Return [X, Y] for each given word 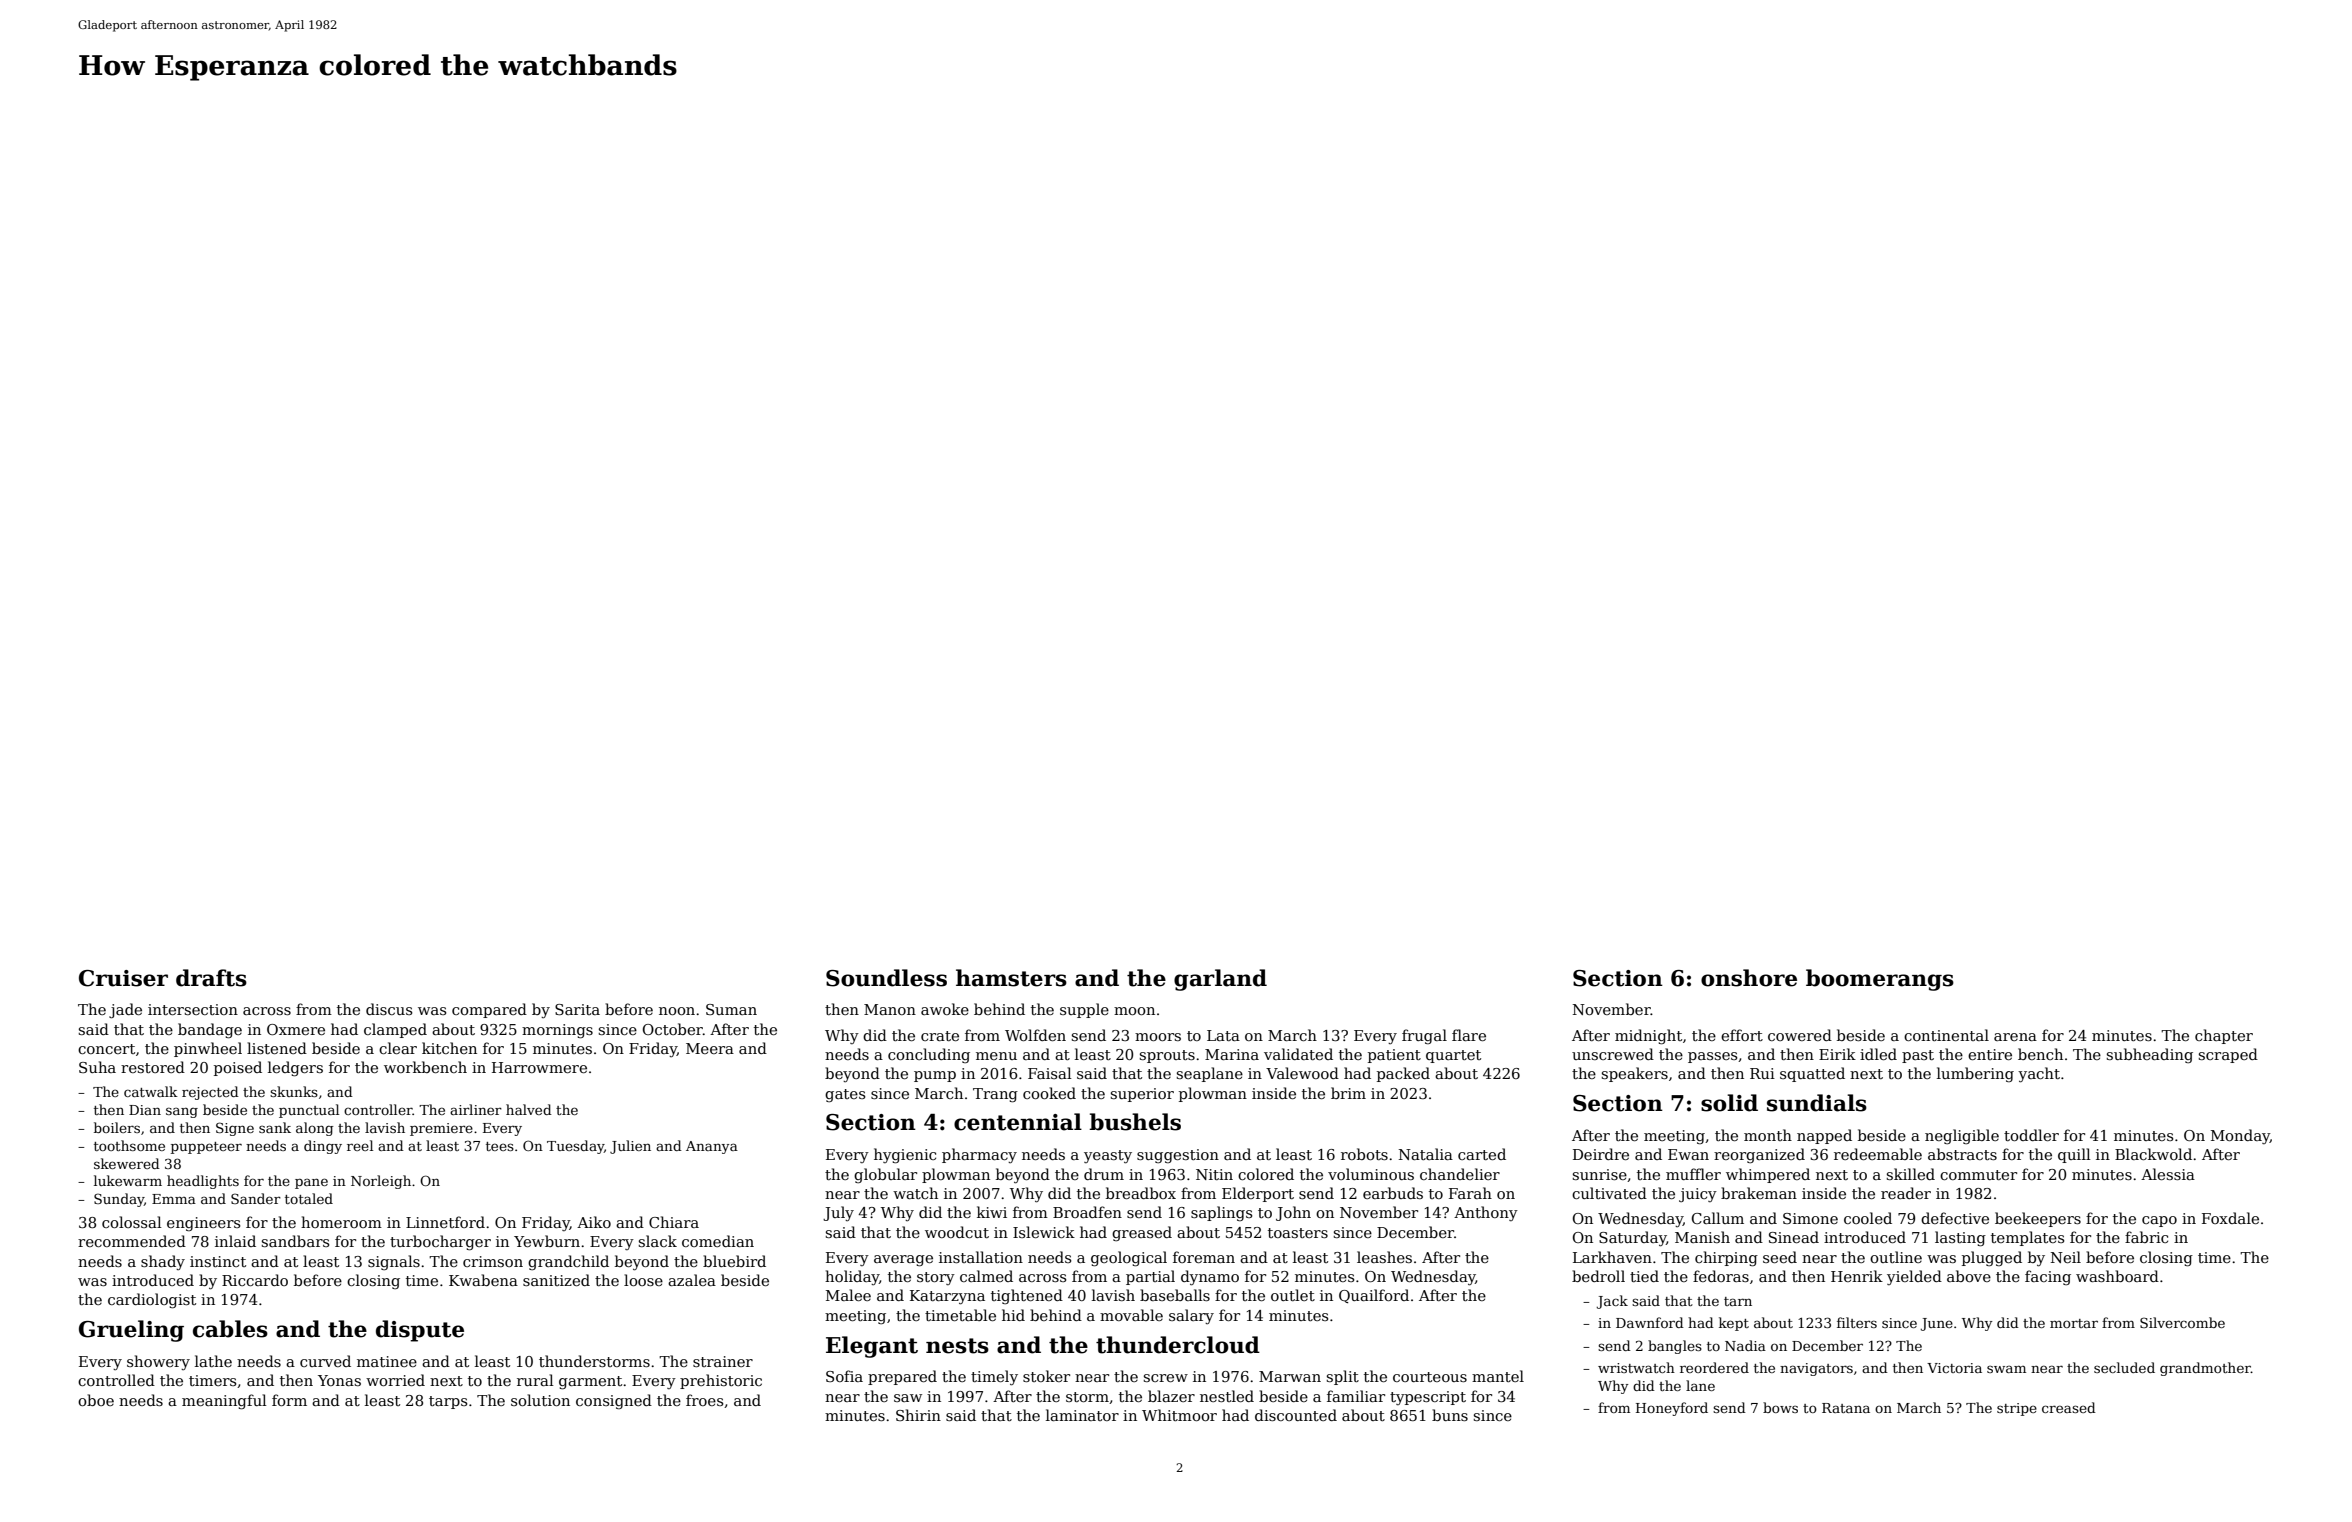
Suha [97, 1067]
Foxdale [2230, 1218]
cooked [1049, 1093]
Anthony [1486, 1213]
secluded [2124, 1367]
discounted [1296, 1415]
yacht [2039, 1075]
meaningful [224, 1402]
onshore [1749, 978]
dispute [420, 1331]
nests [957, 1346]
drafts [211, 978]
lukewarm [128, 1180]
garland [1220, 980]
